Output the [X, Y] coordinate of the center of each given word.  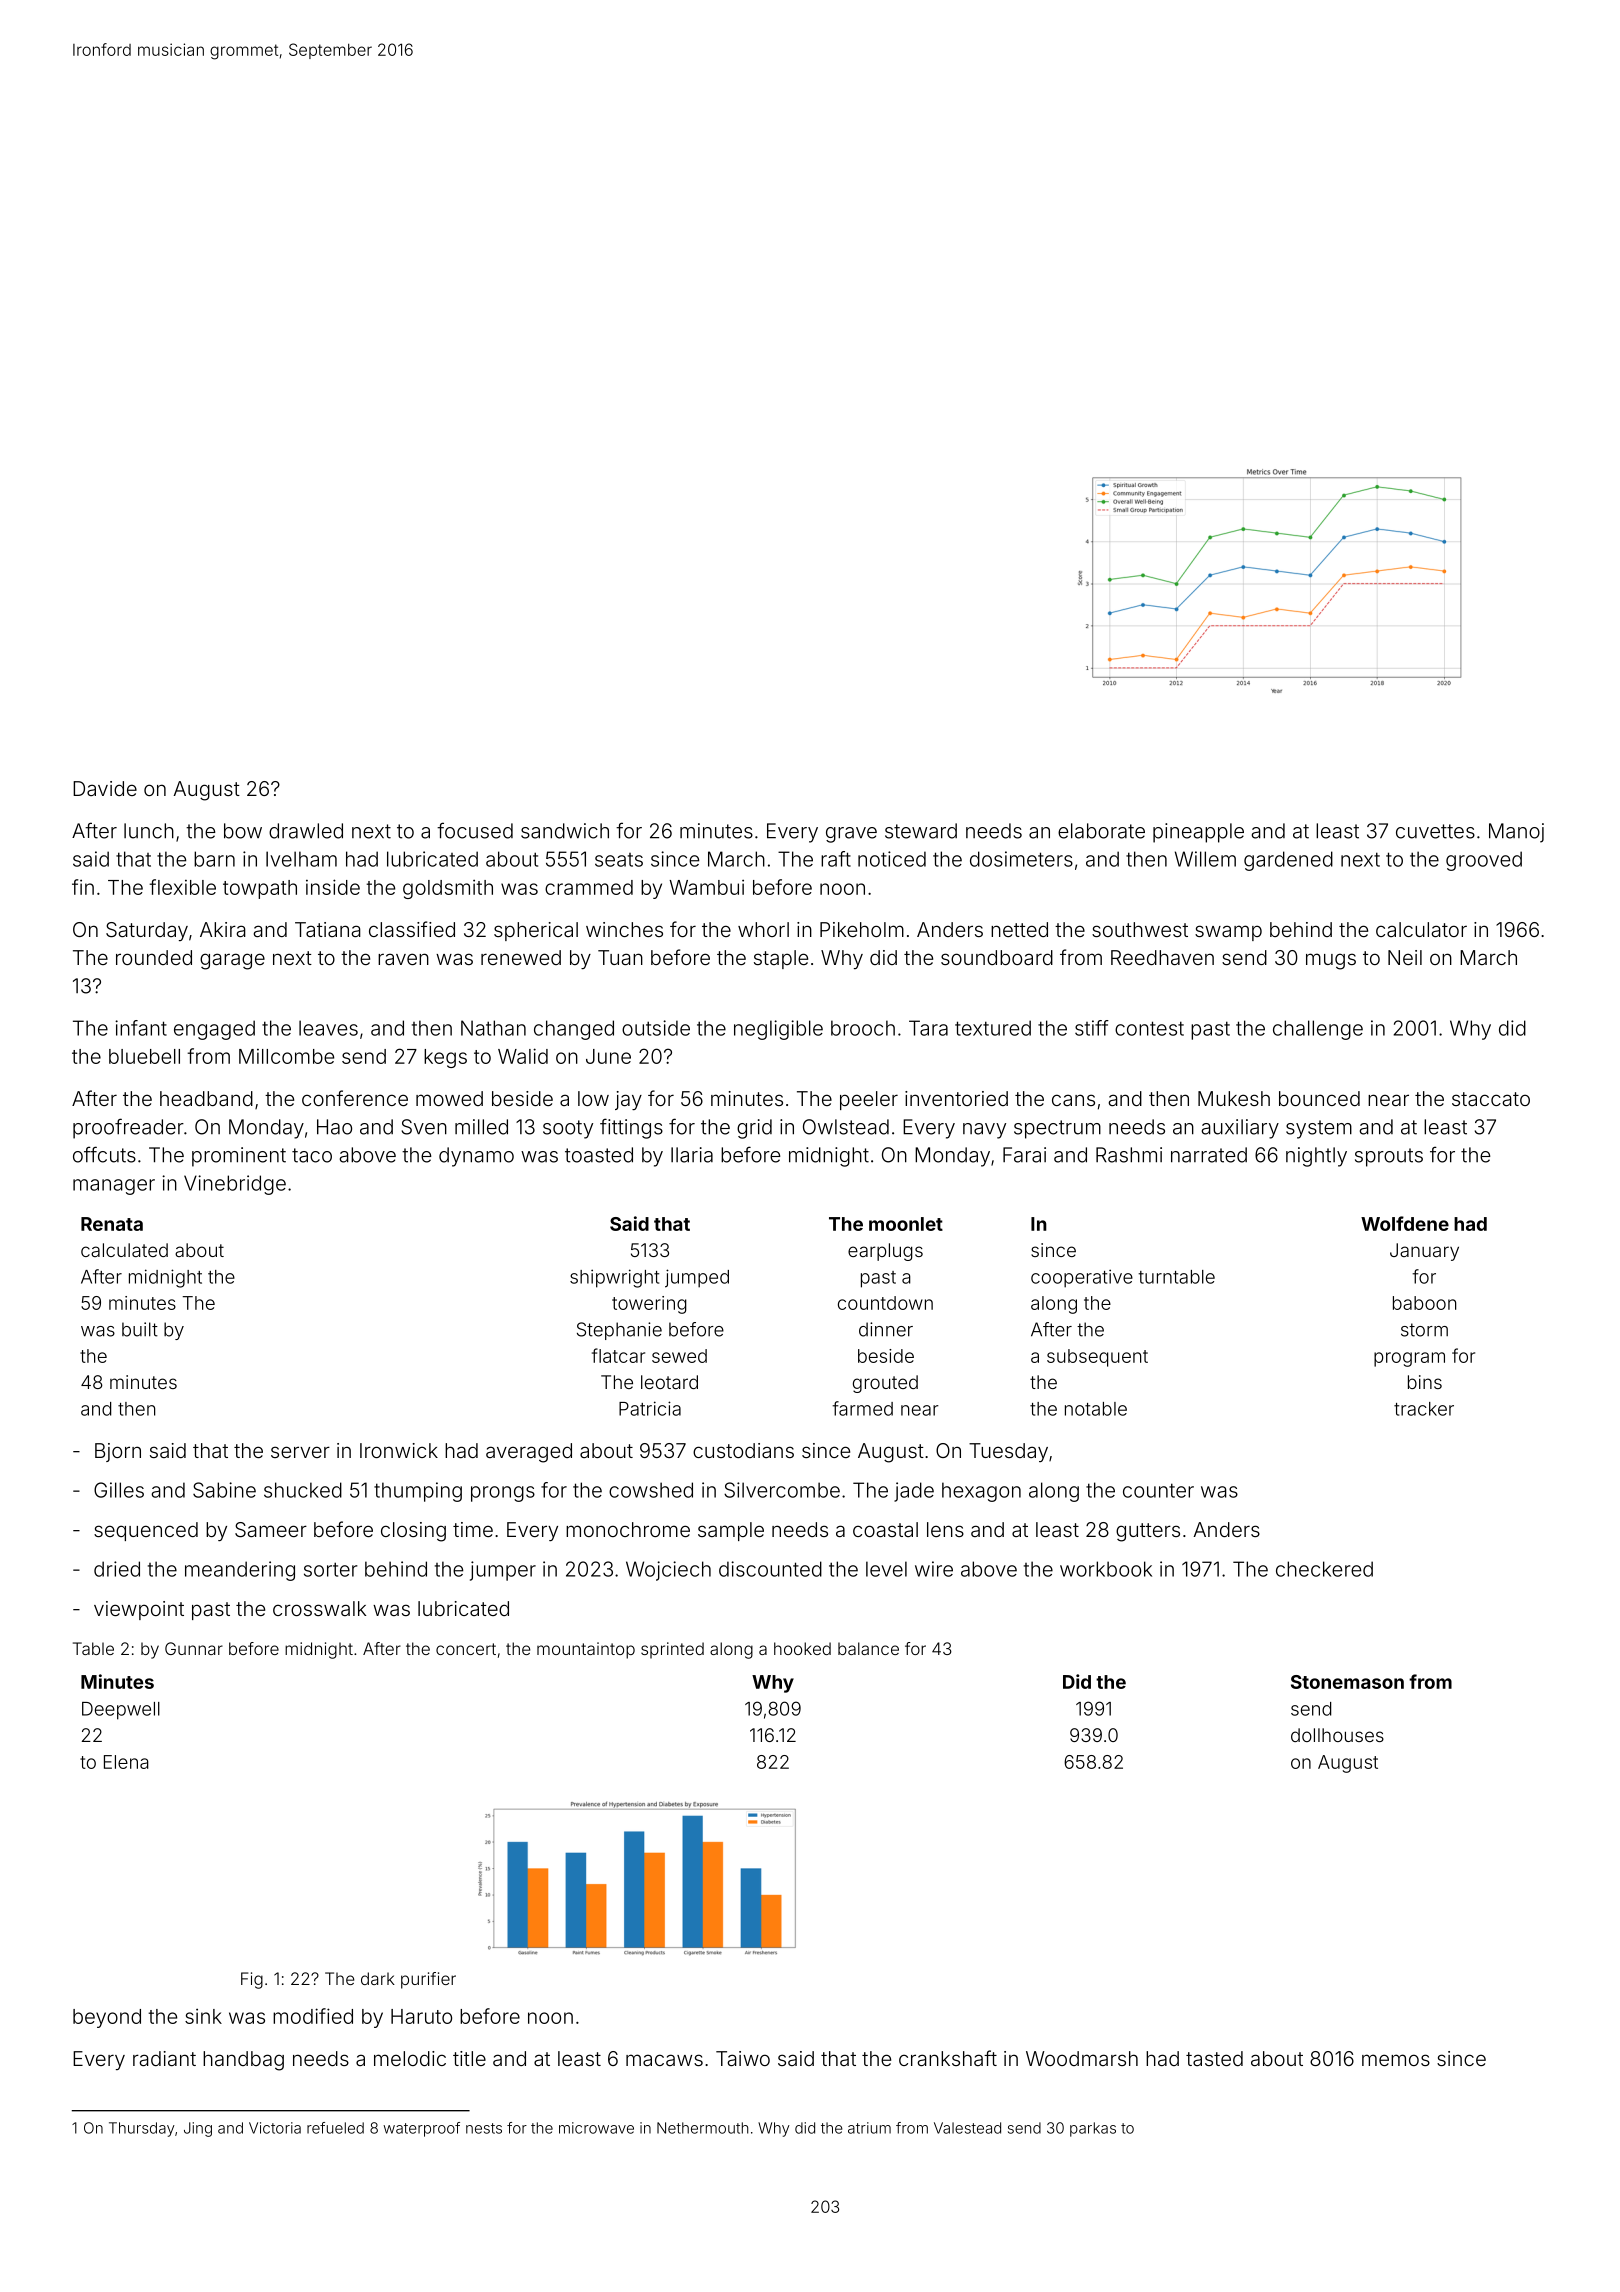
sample [731, 1531]
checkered [1324, 1569]
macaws [664, 2060]
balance [868, 1648]
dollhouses [1337, 1735]
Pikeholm [862, 929]
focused [475, 830]
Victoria [275, 2128]
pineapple [1198, 833]
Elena [126, 1762]
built [140, 1329]
